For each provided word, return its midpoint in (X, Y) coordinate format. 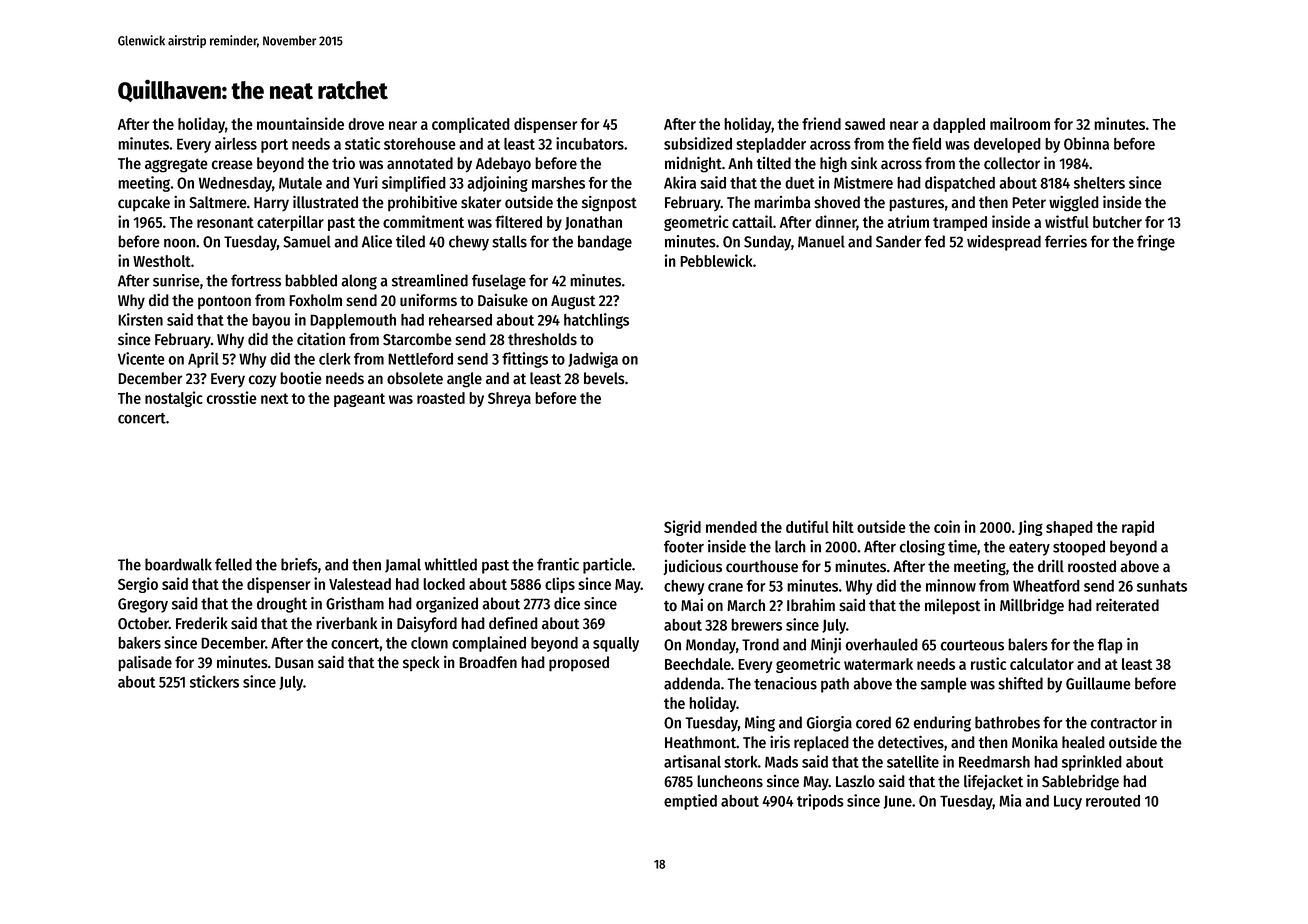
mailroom (1020, 123)
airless (236, 143)
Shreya (509, 399)
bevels (604, 378)
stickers (214, 681)
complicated (471, 125)
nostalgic (174, 399)
